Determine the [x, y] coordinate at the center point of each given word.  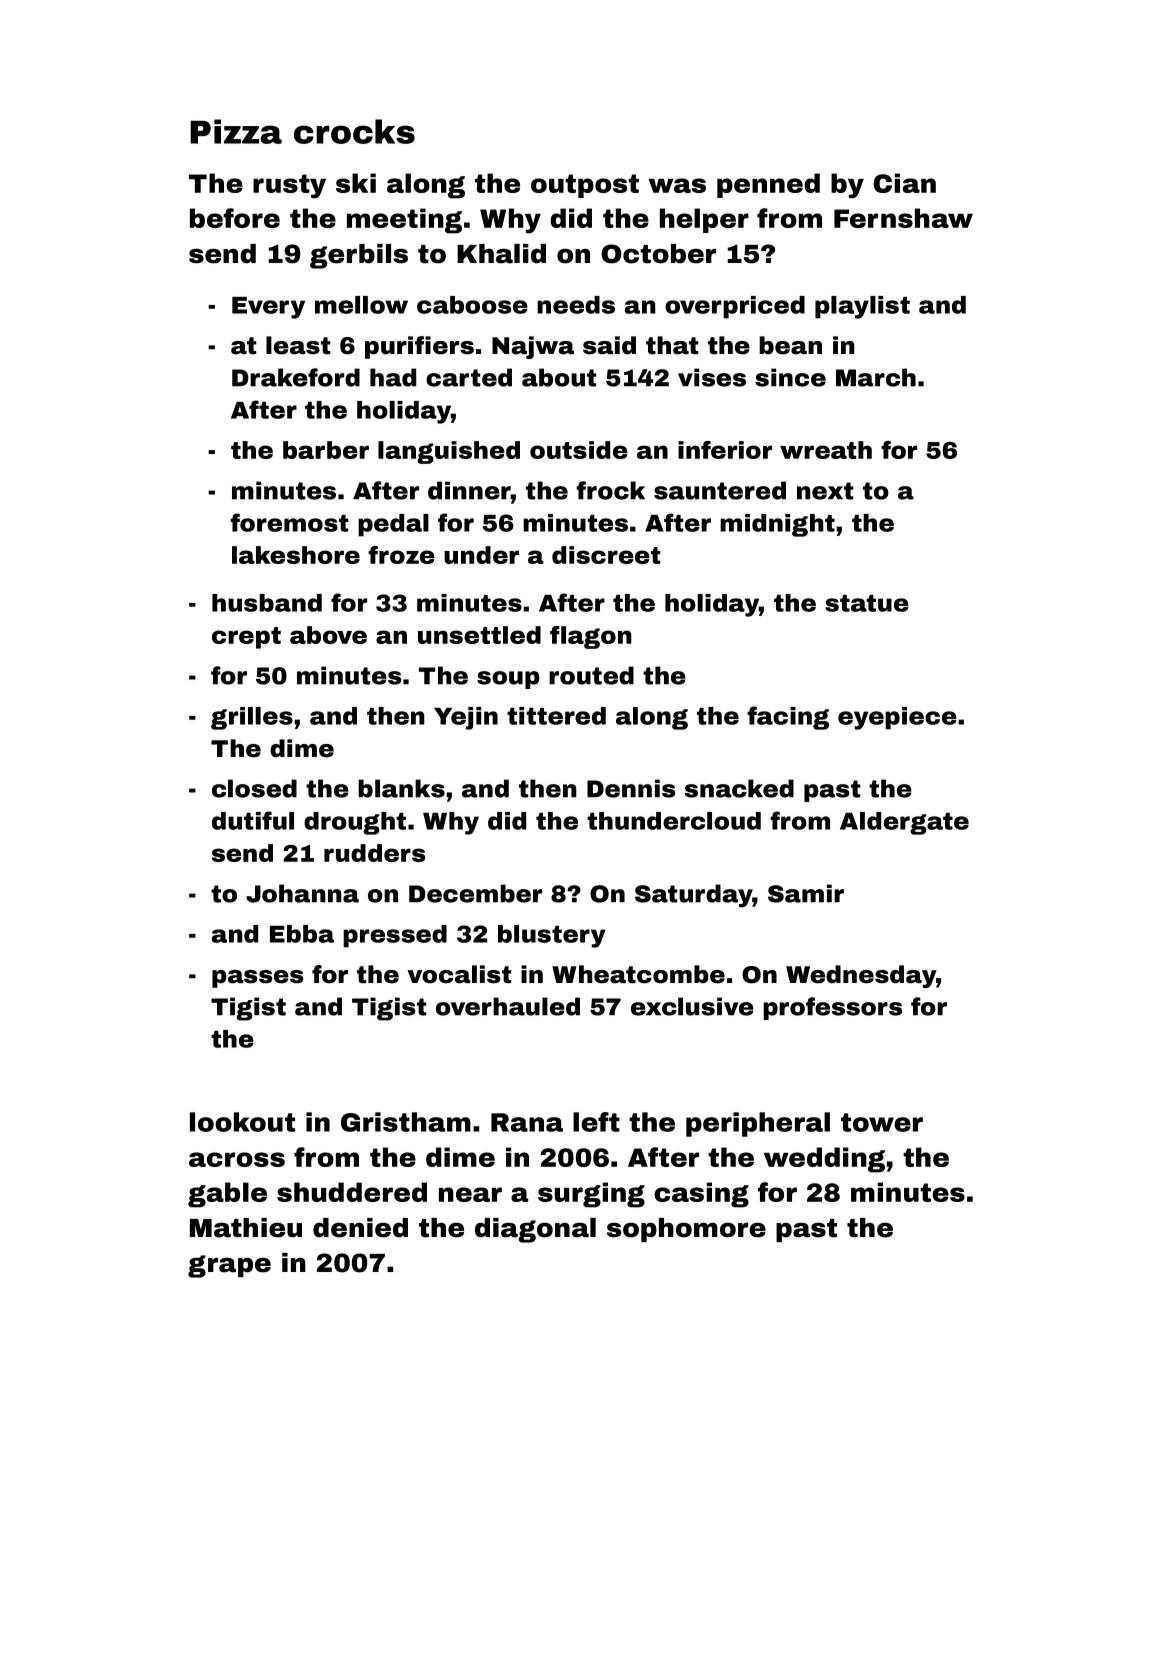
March [876, 377]
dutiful [253, 820]
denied [360, 1228]
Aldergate [904, 823]
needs [576, 305]
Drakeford [296, 377]
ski [356, 183]
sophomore [686, 1230]
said [609, 345]
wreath [826, 450]
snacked [739, 788]
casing [701, 1195]
